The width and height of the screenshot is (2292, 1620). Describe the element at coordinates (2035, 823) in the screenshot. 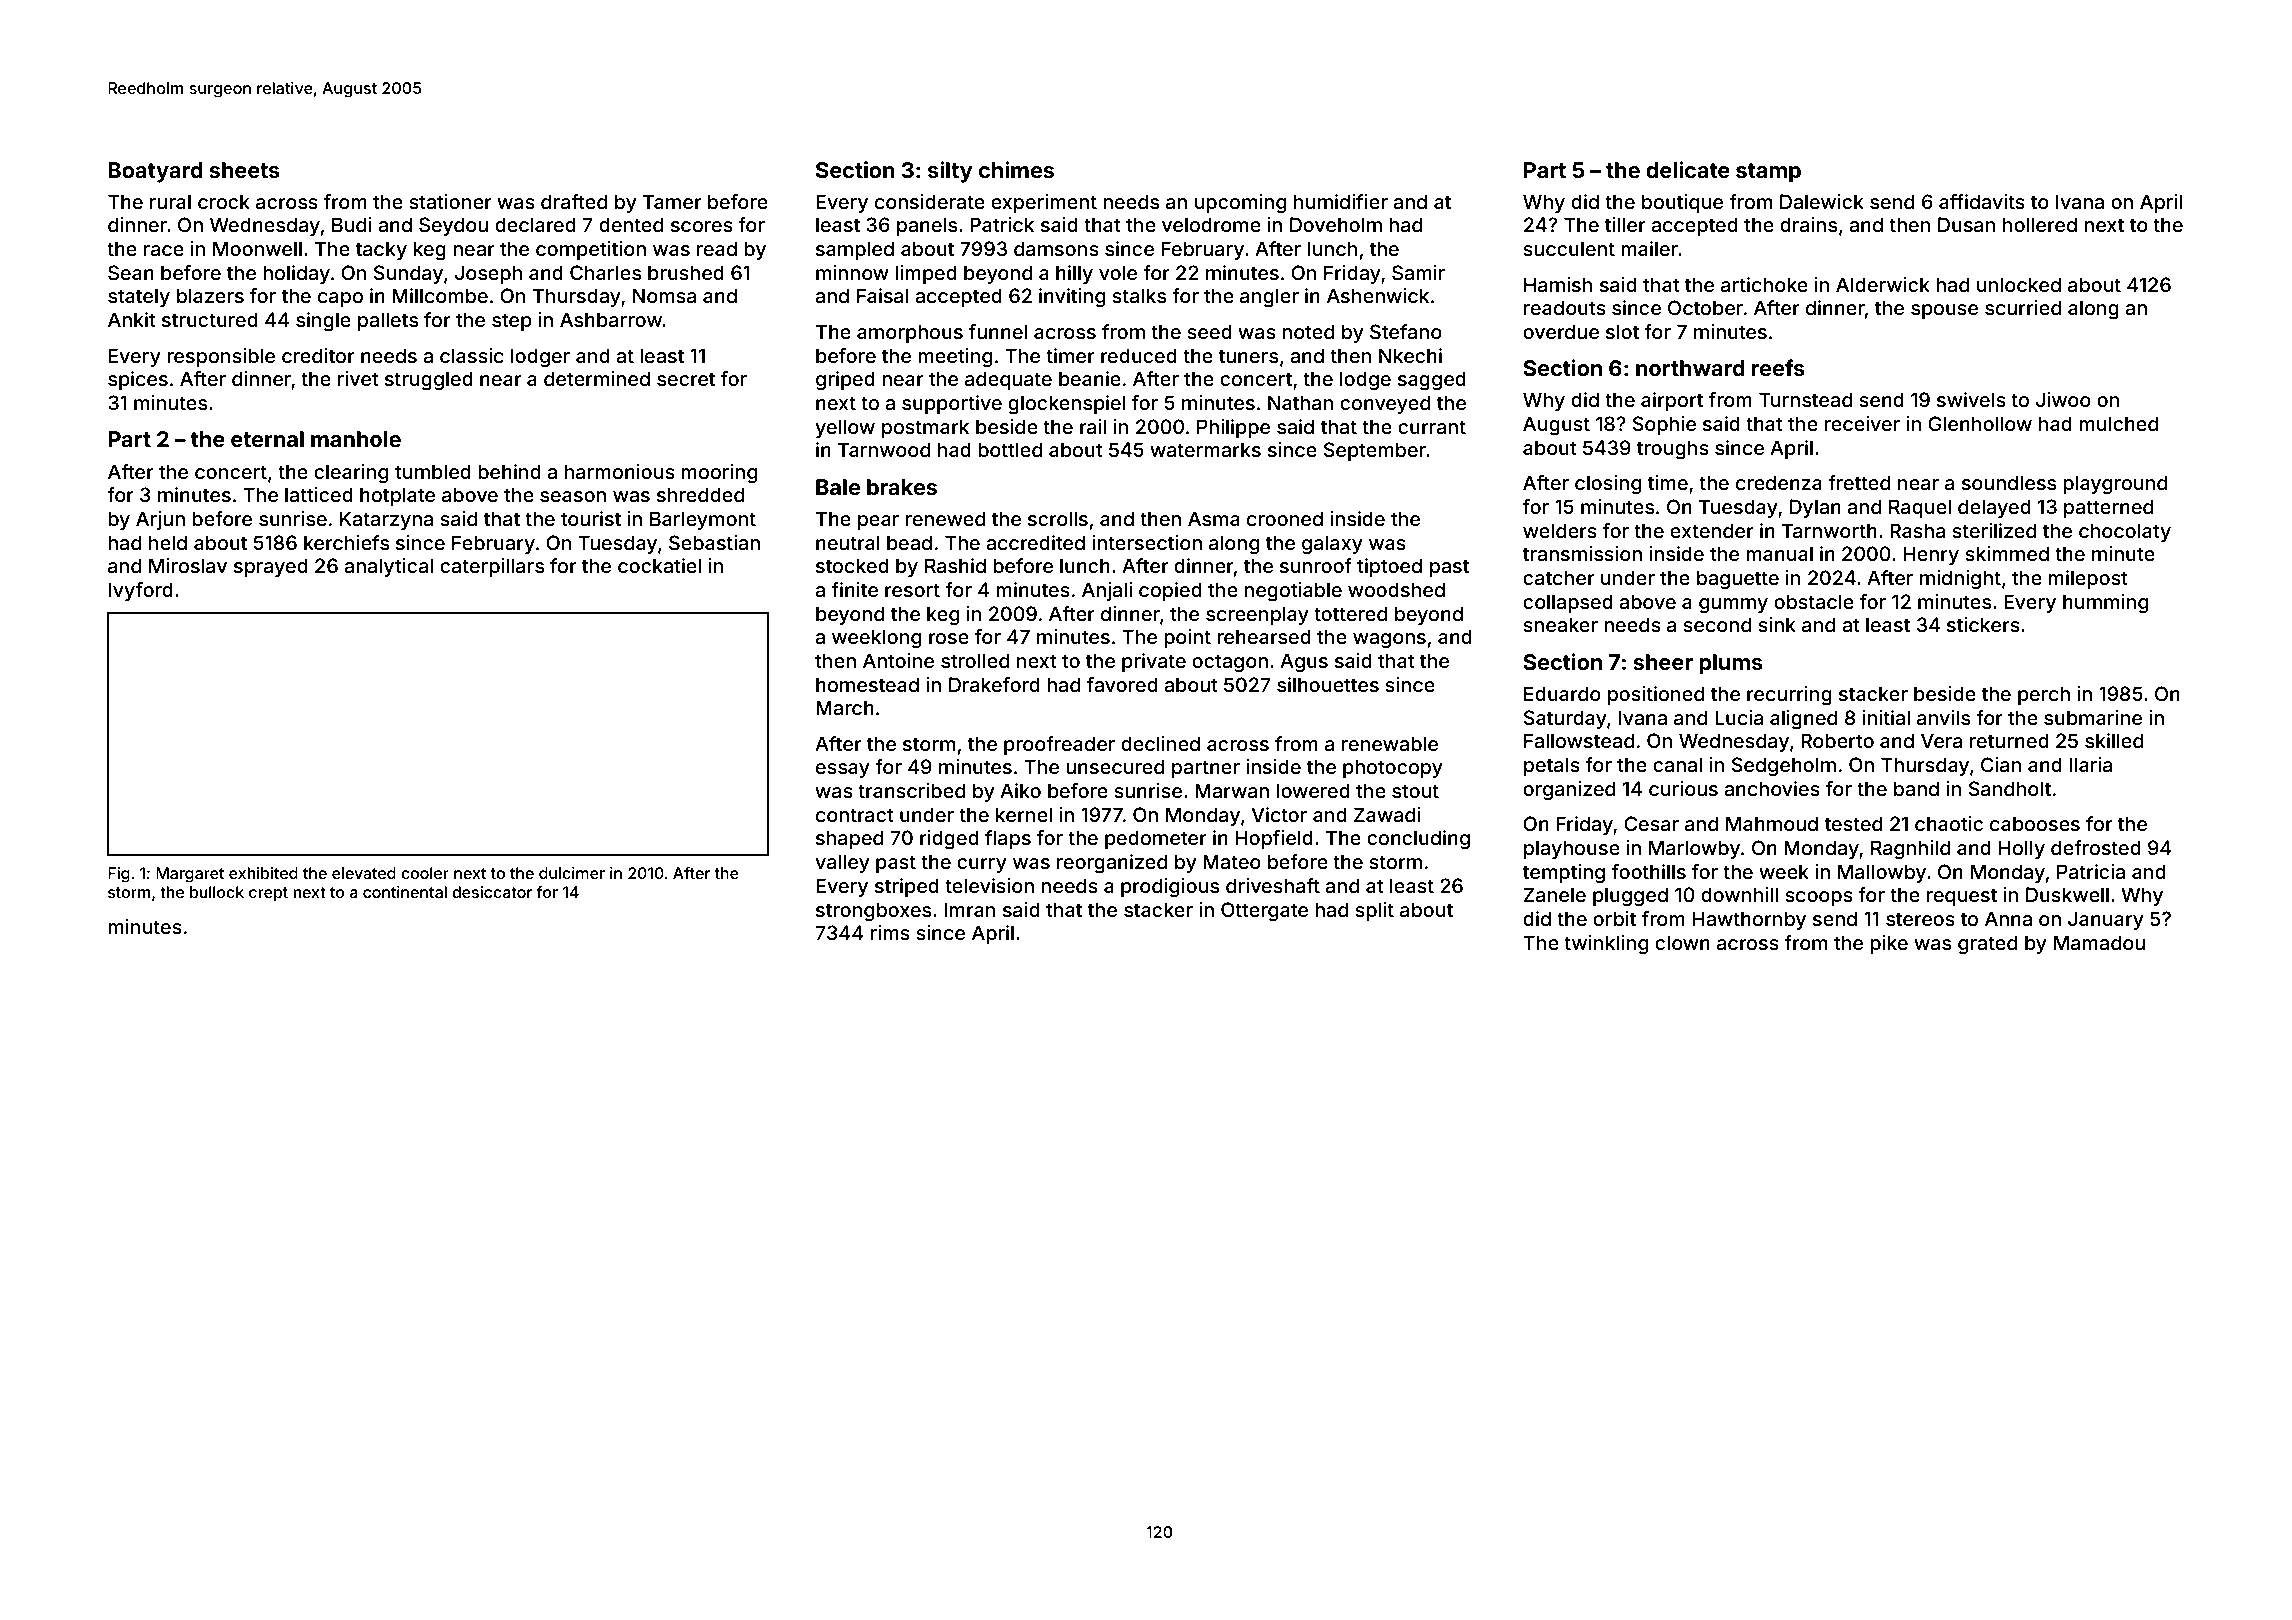

I see `cabooses` at that location.
